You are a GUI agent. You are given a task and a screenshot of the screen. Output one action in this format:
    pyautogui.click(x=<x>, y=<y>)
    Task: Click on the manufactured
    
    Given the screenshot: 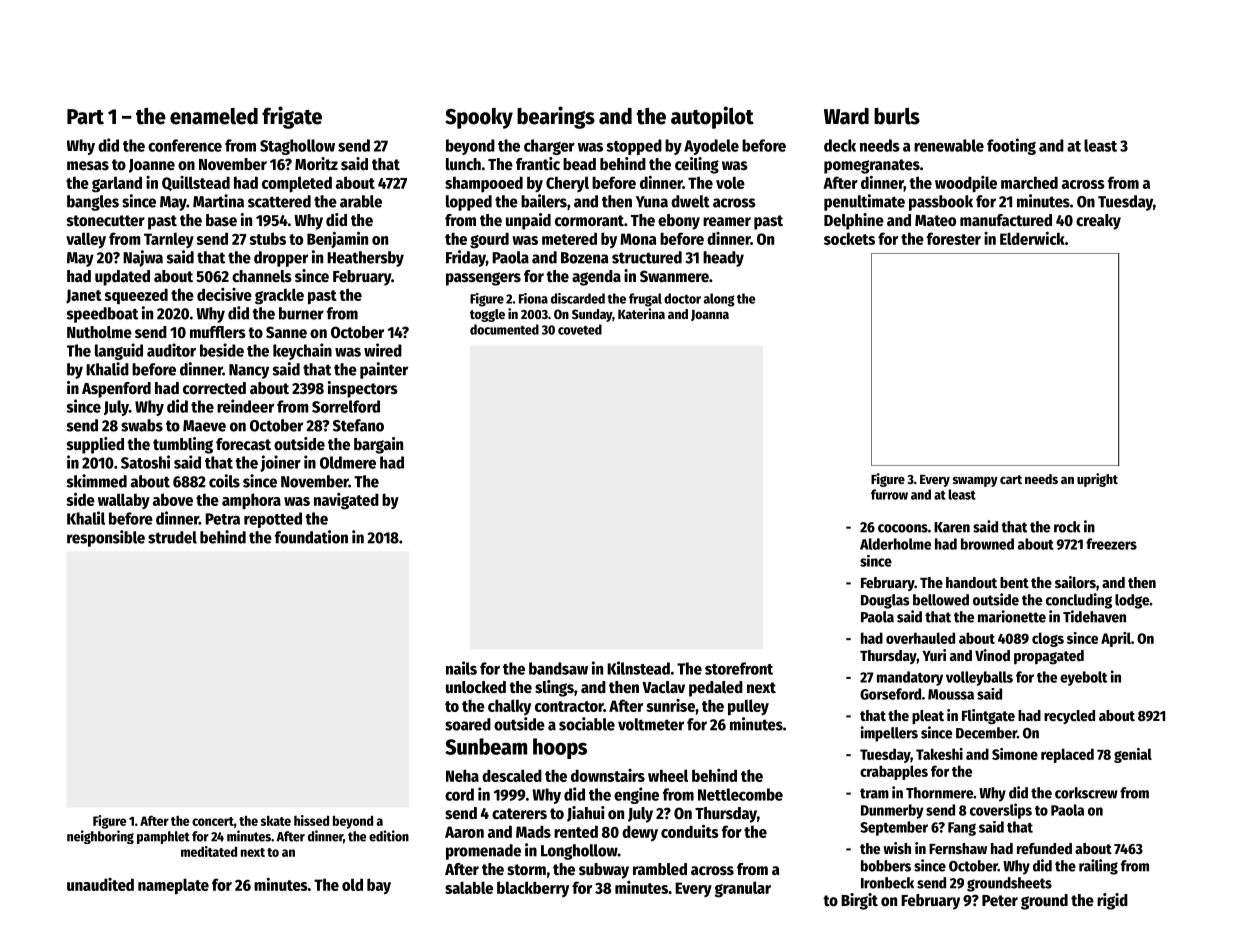 What is the action you would take?
    pyautogui.click(x=1006, y=220)
